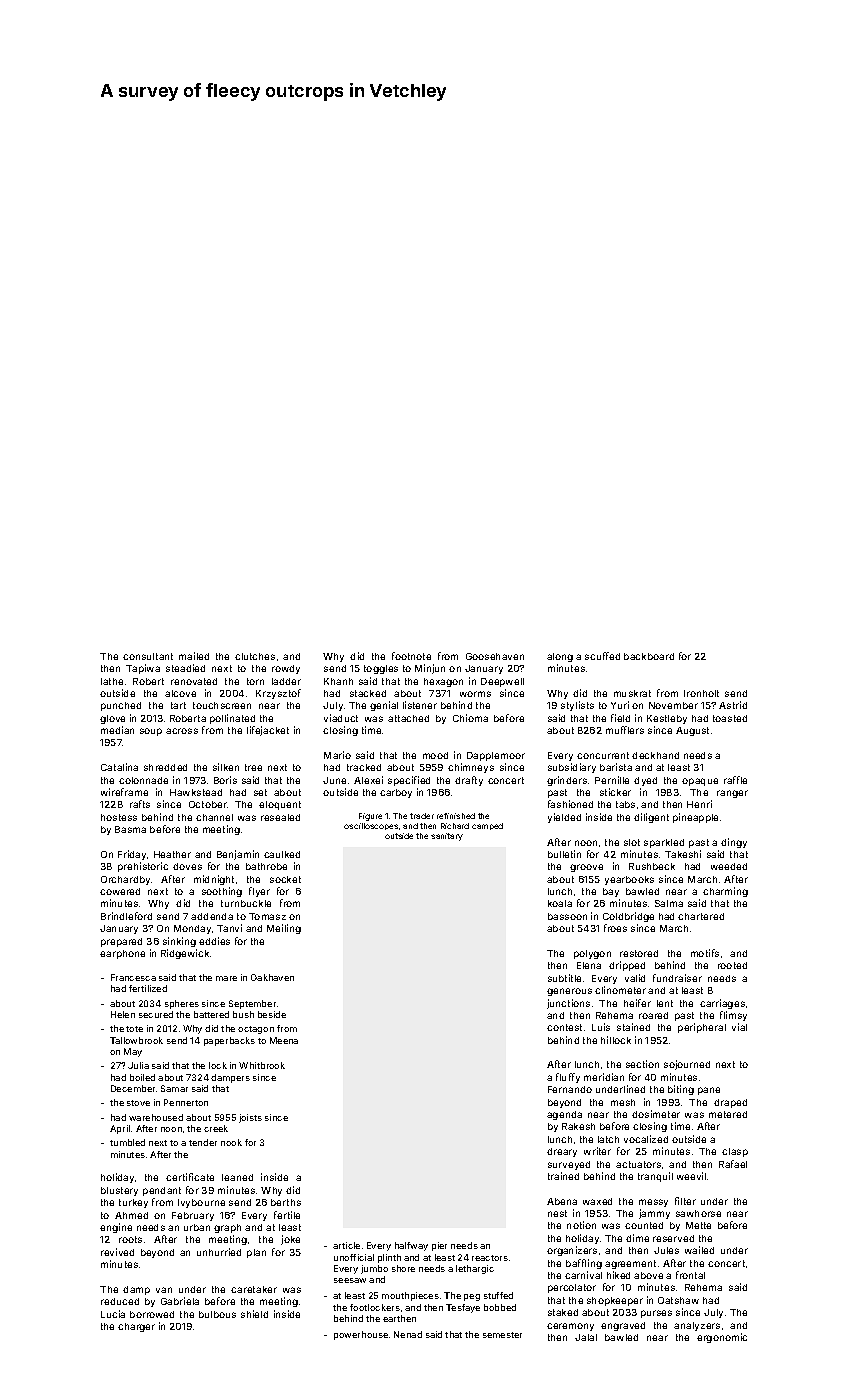 The width and height of the screenshot is (849, 1400). What do you see at coordinates (119, 817) in the screenshot?
I see `hostess` at bounding box center [119, 817].
